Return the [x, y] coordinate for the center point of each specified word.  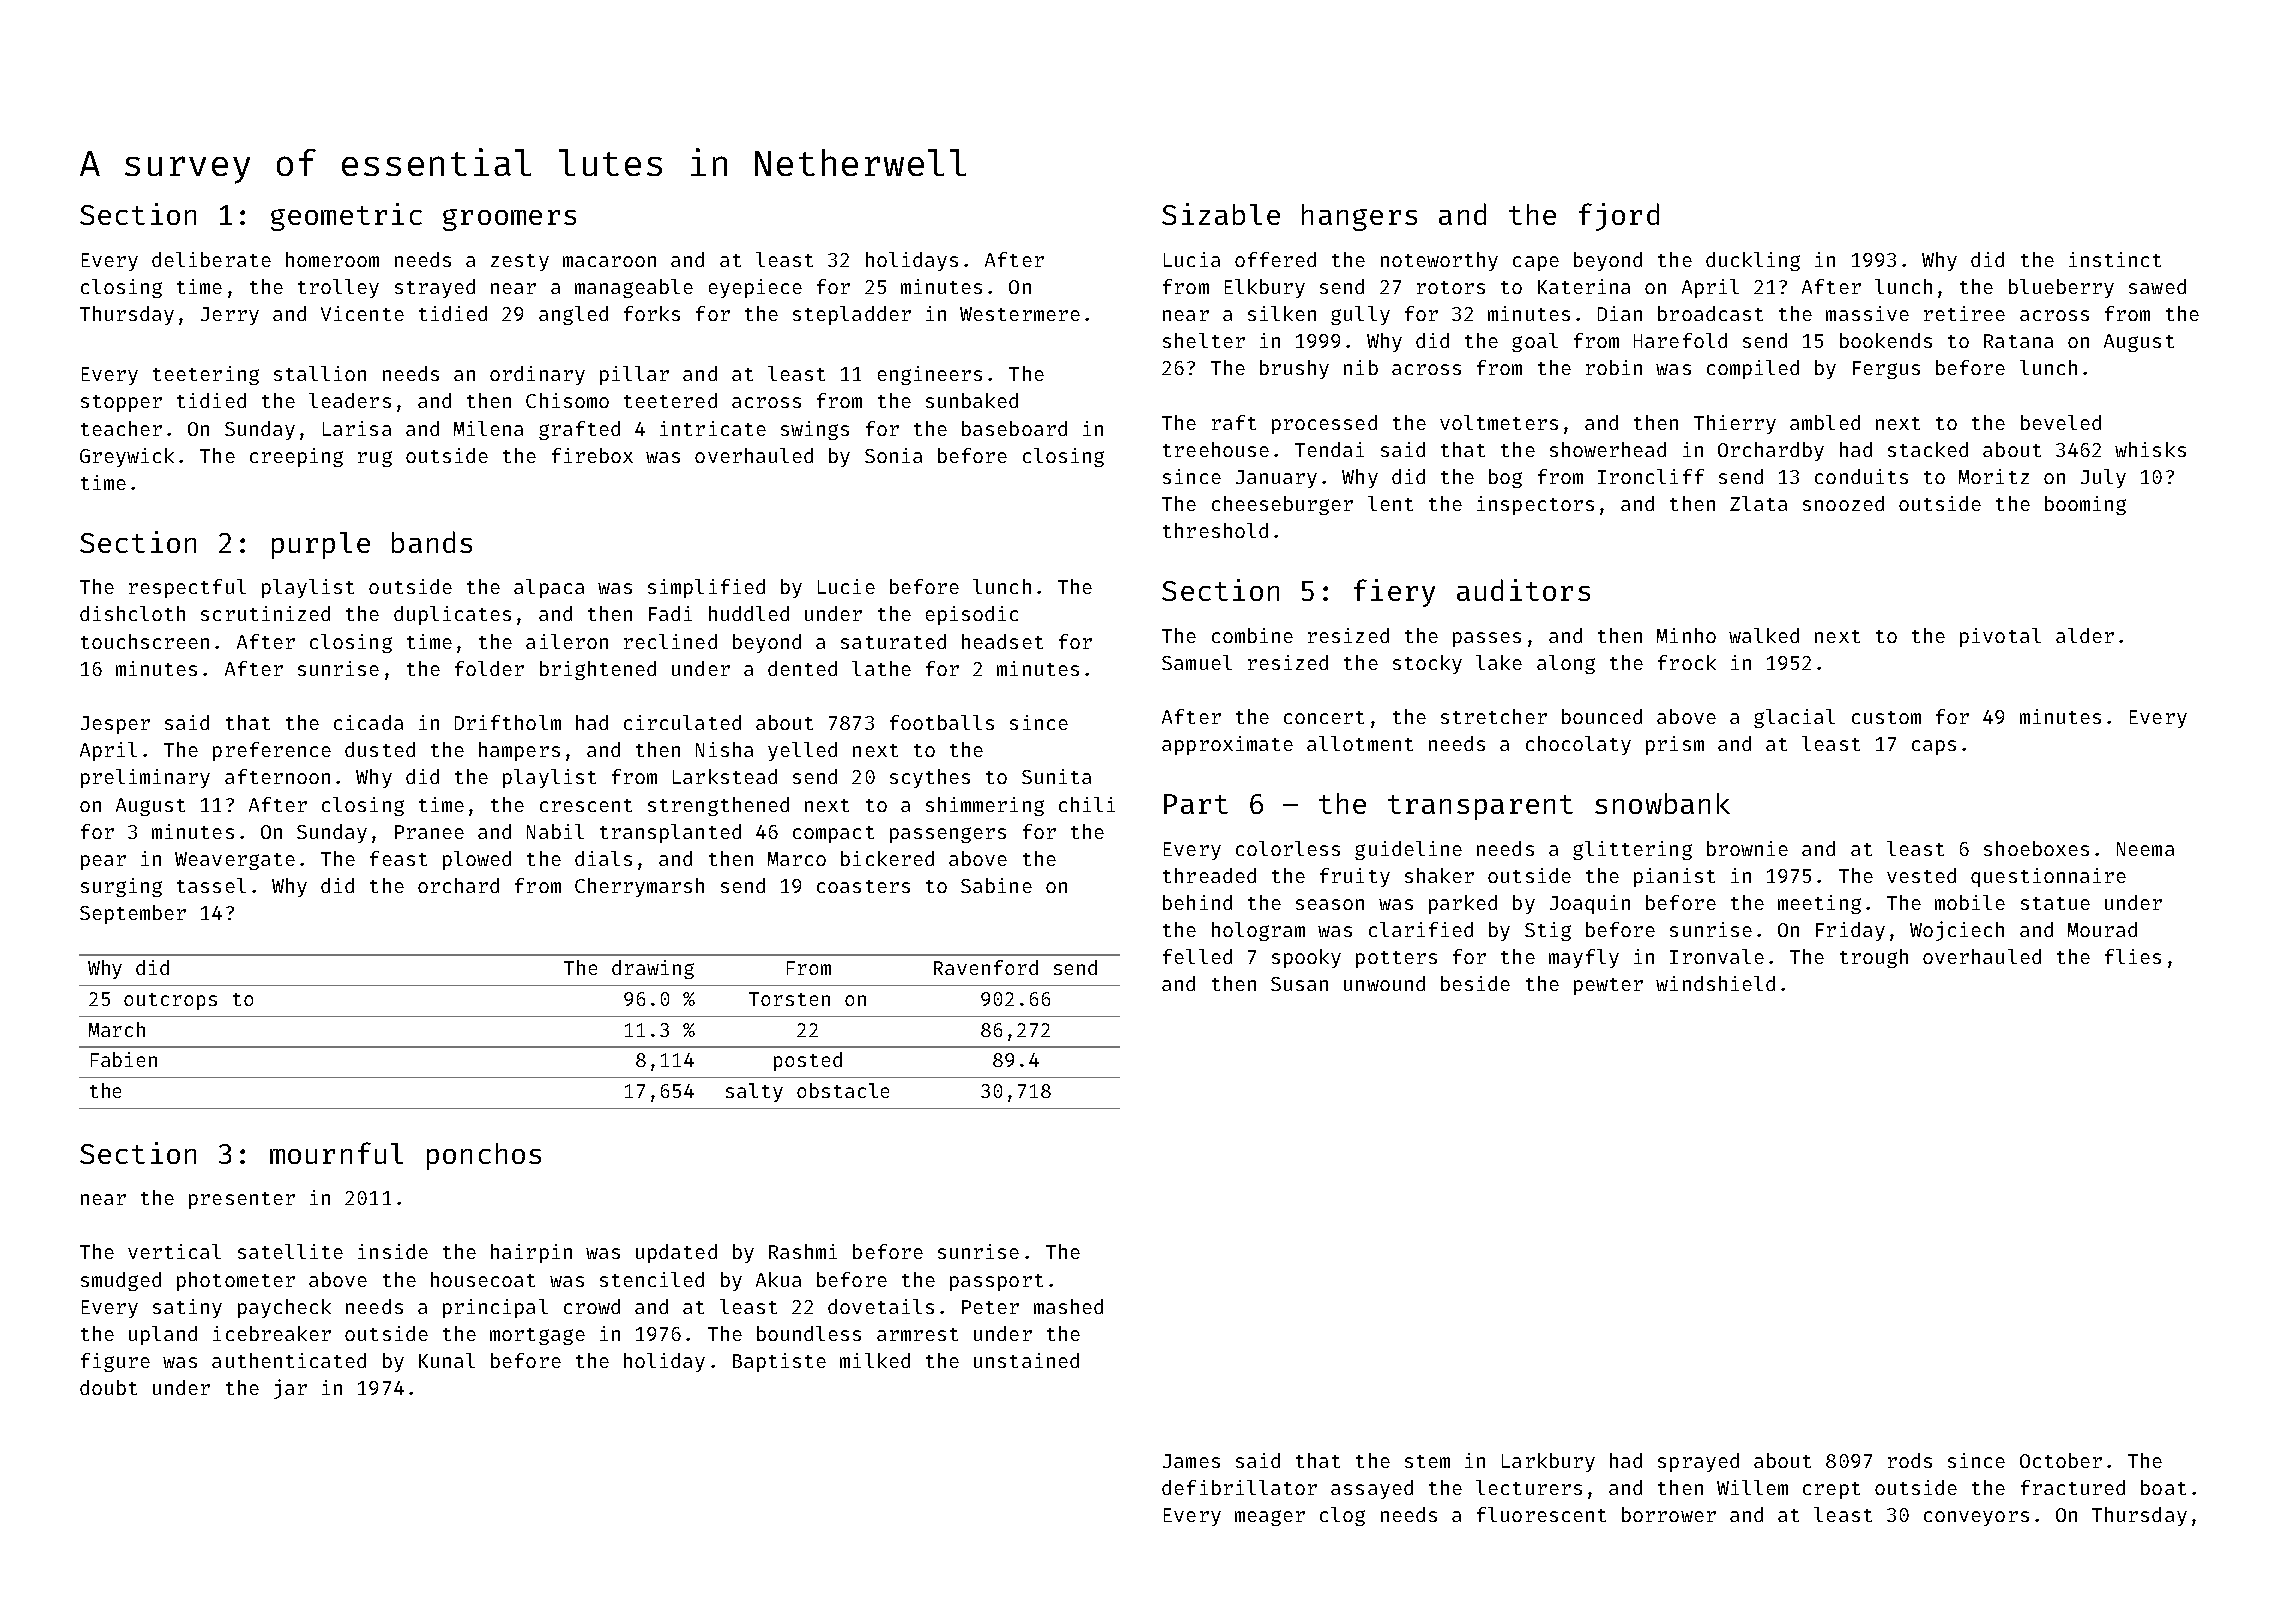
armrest [917, 1334]
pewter [1608, 986]
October [2061, 1460]
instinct [2115, 259]
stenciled [652, 1279]
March [117, 1029]
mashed [1068, 1306]
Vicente [362, 313]
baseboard [1014, 428]
